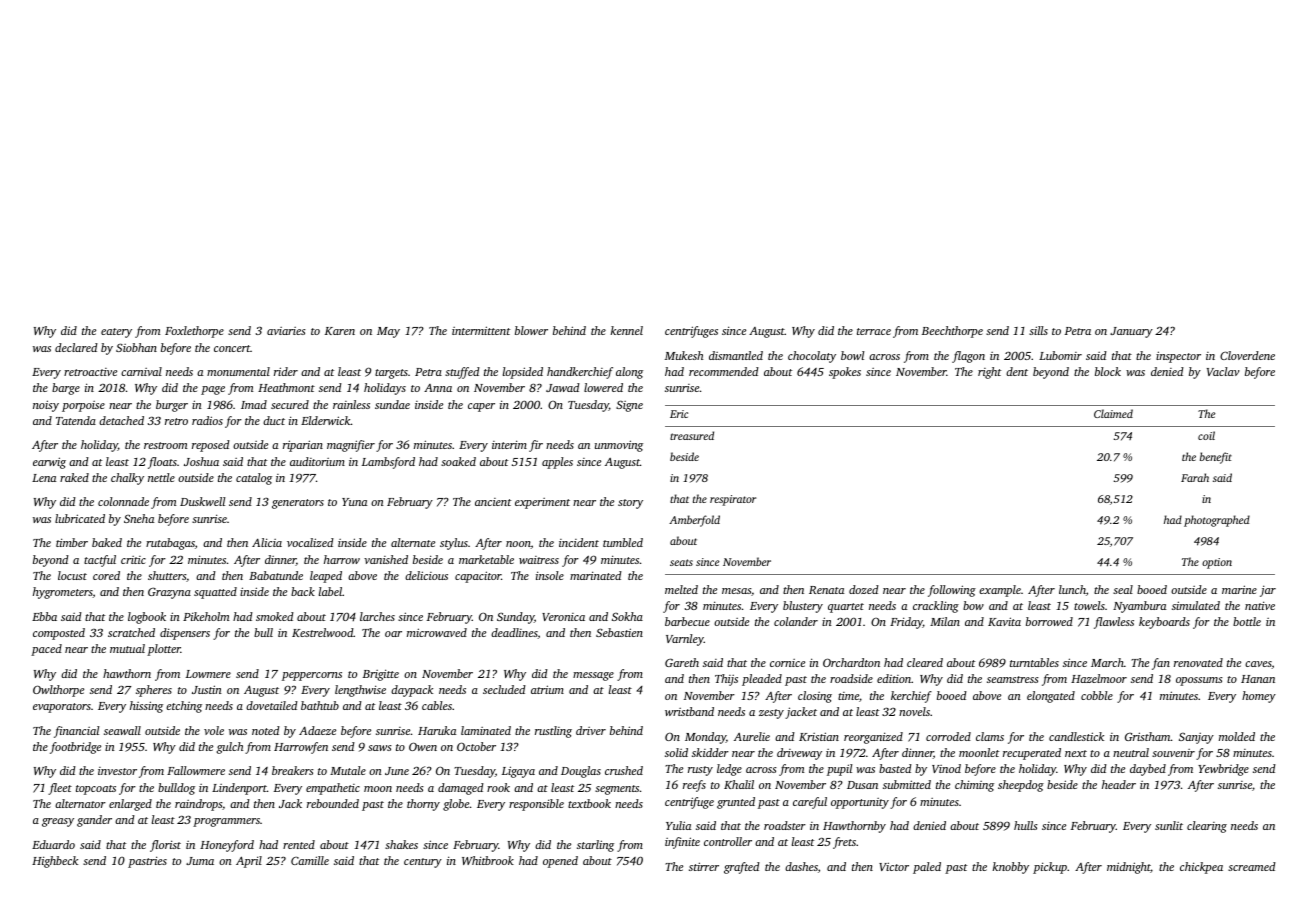  I want to click on time, so click(848, 696).
